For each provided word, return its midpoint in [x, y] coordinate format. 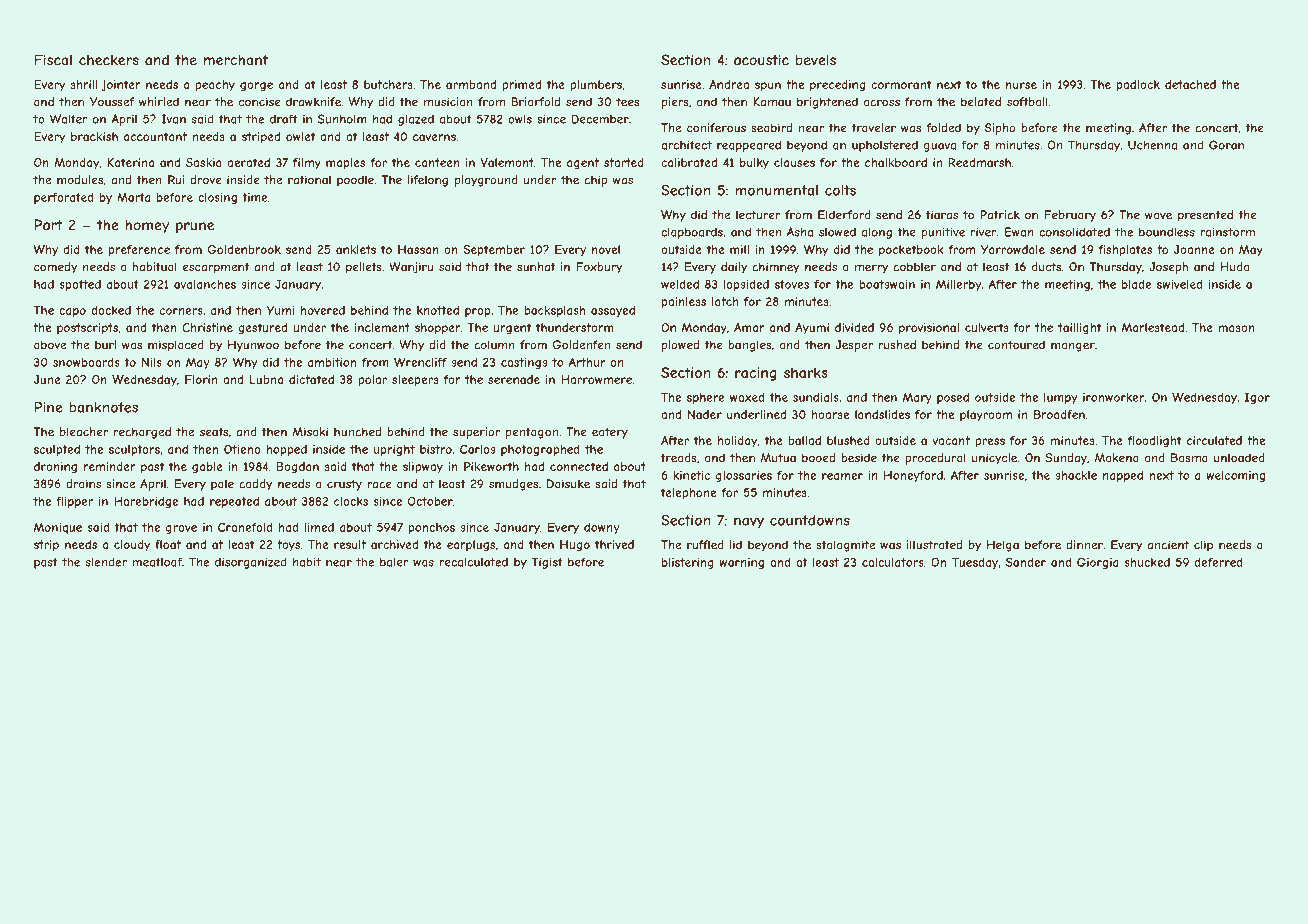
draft [284, 119]
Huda [1235, 267]
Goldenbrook [244, 249]
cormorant [901, 84]
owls [520, 119]
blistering [688, 563]
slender [106, 562]
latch [725, 301]
